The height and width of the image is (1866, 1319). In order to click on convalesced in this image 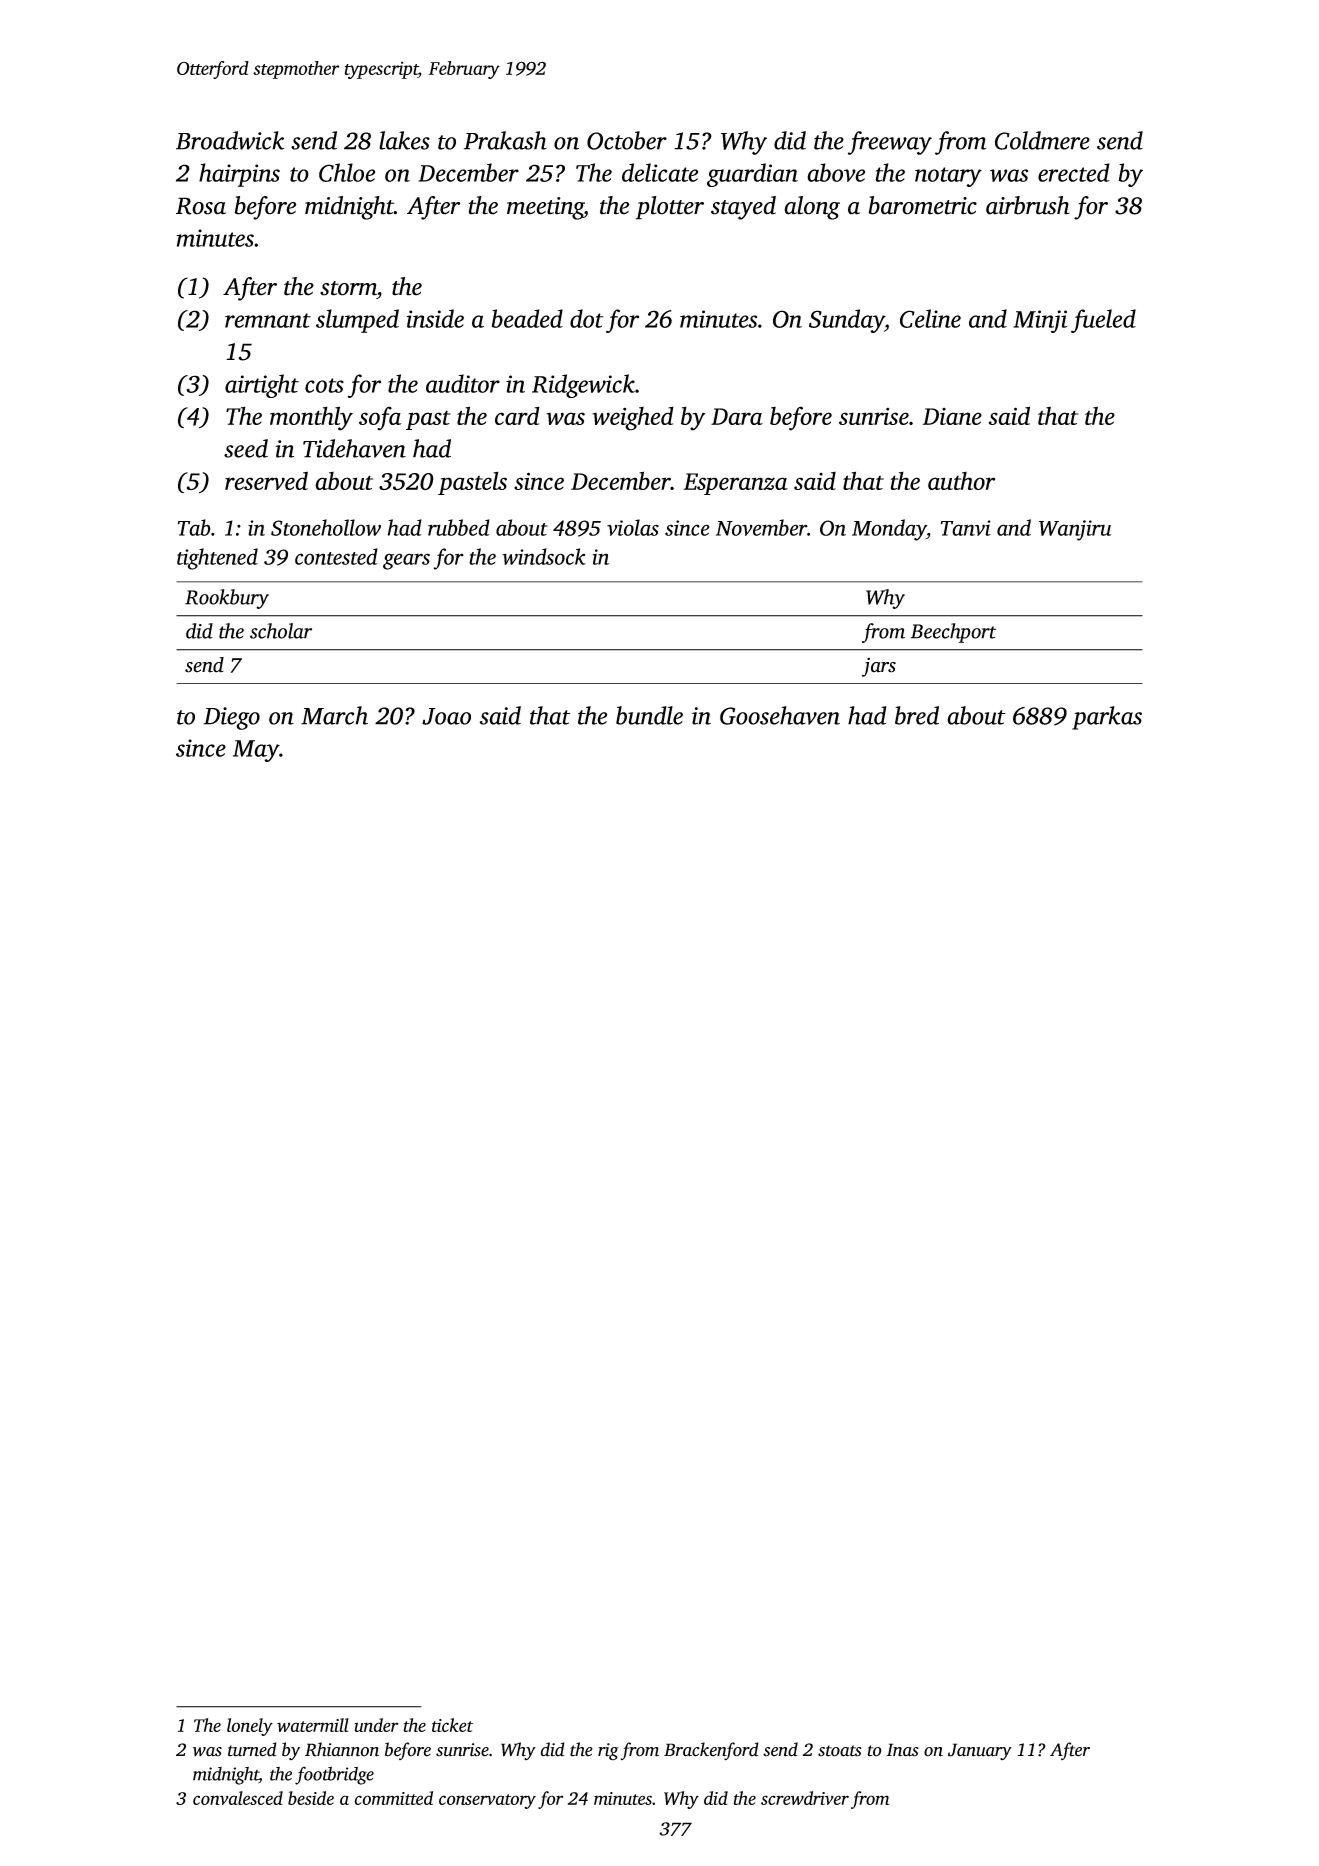, I will do `click(238, 1798)`.
